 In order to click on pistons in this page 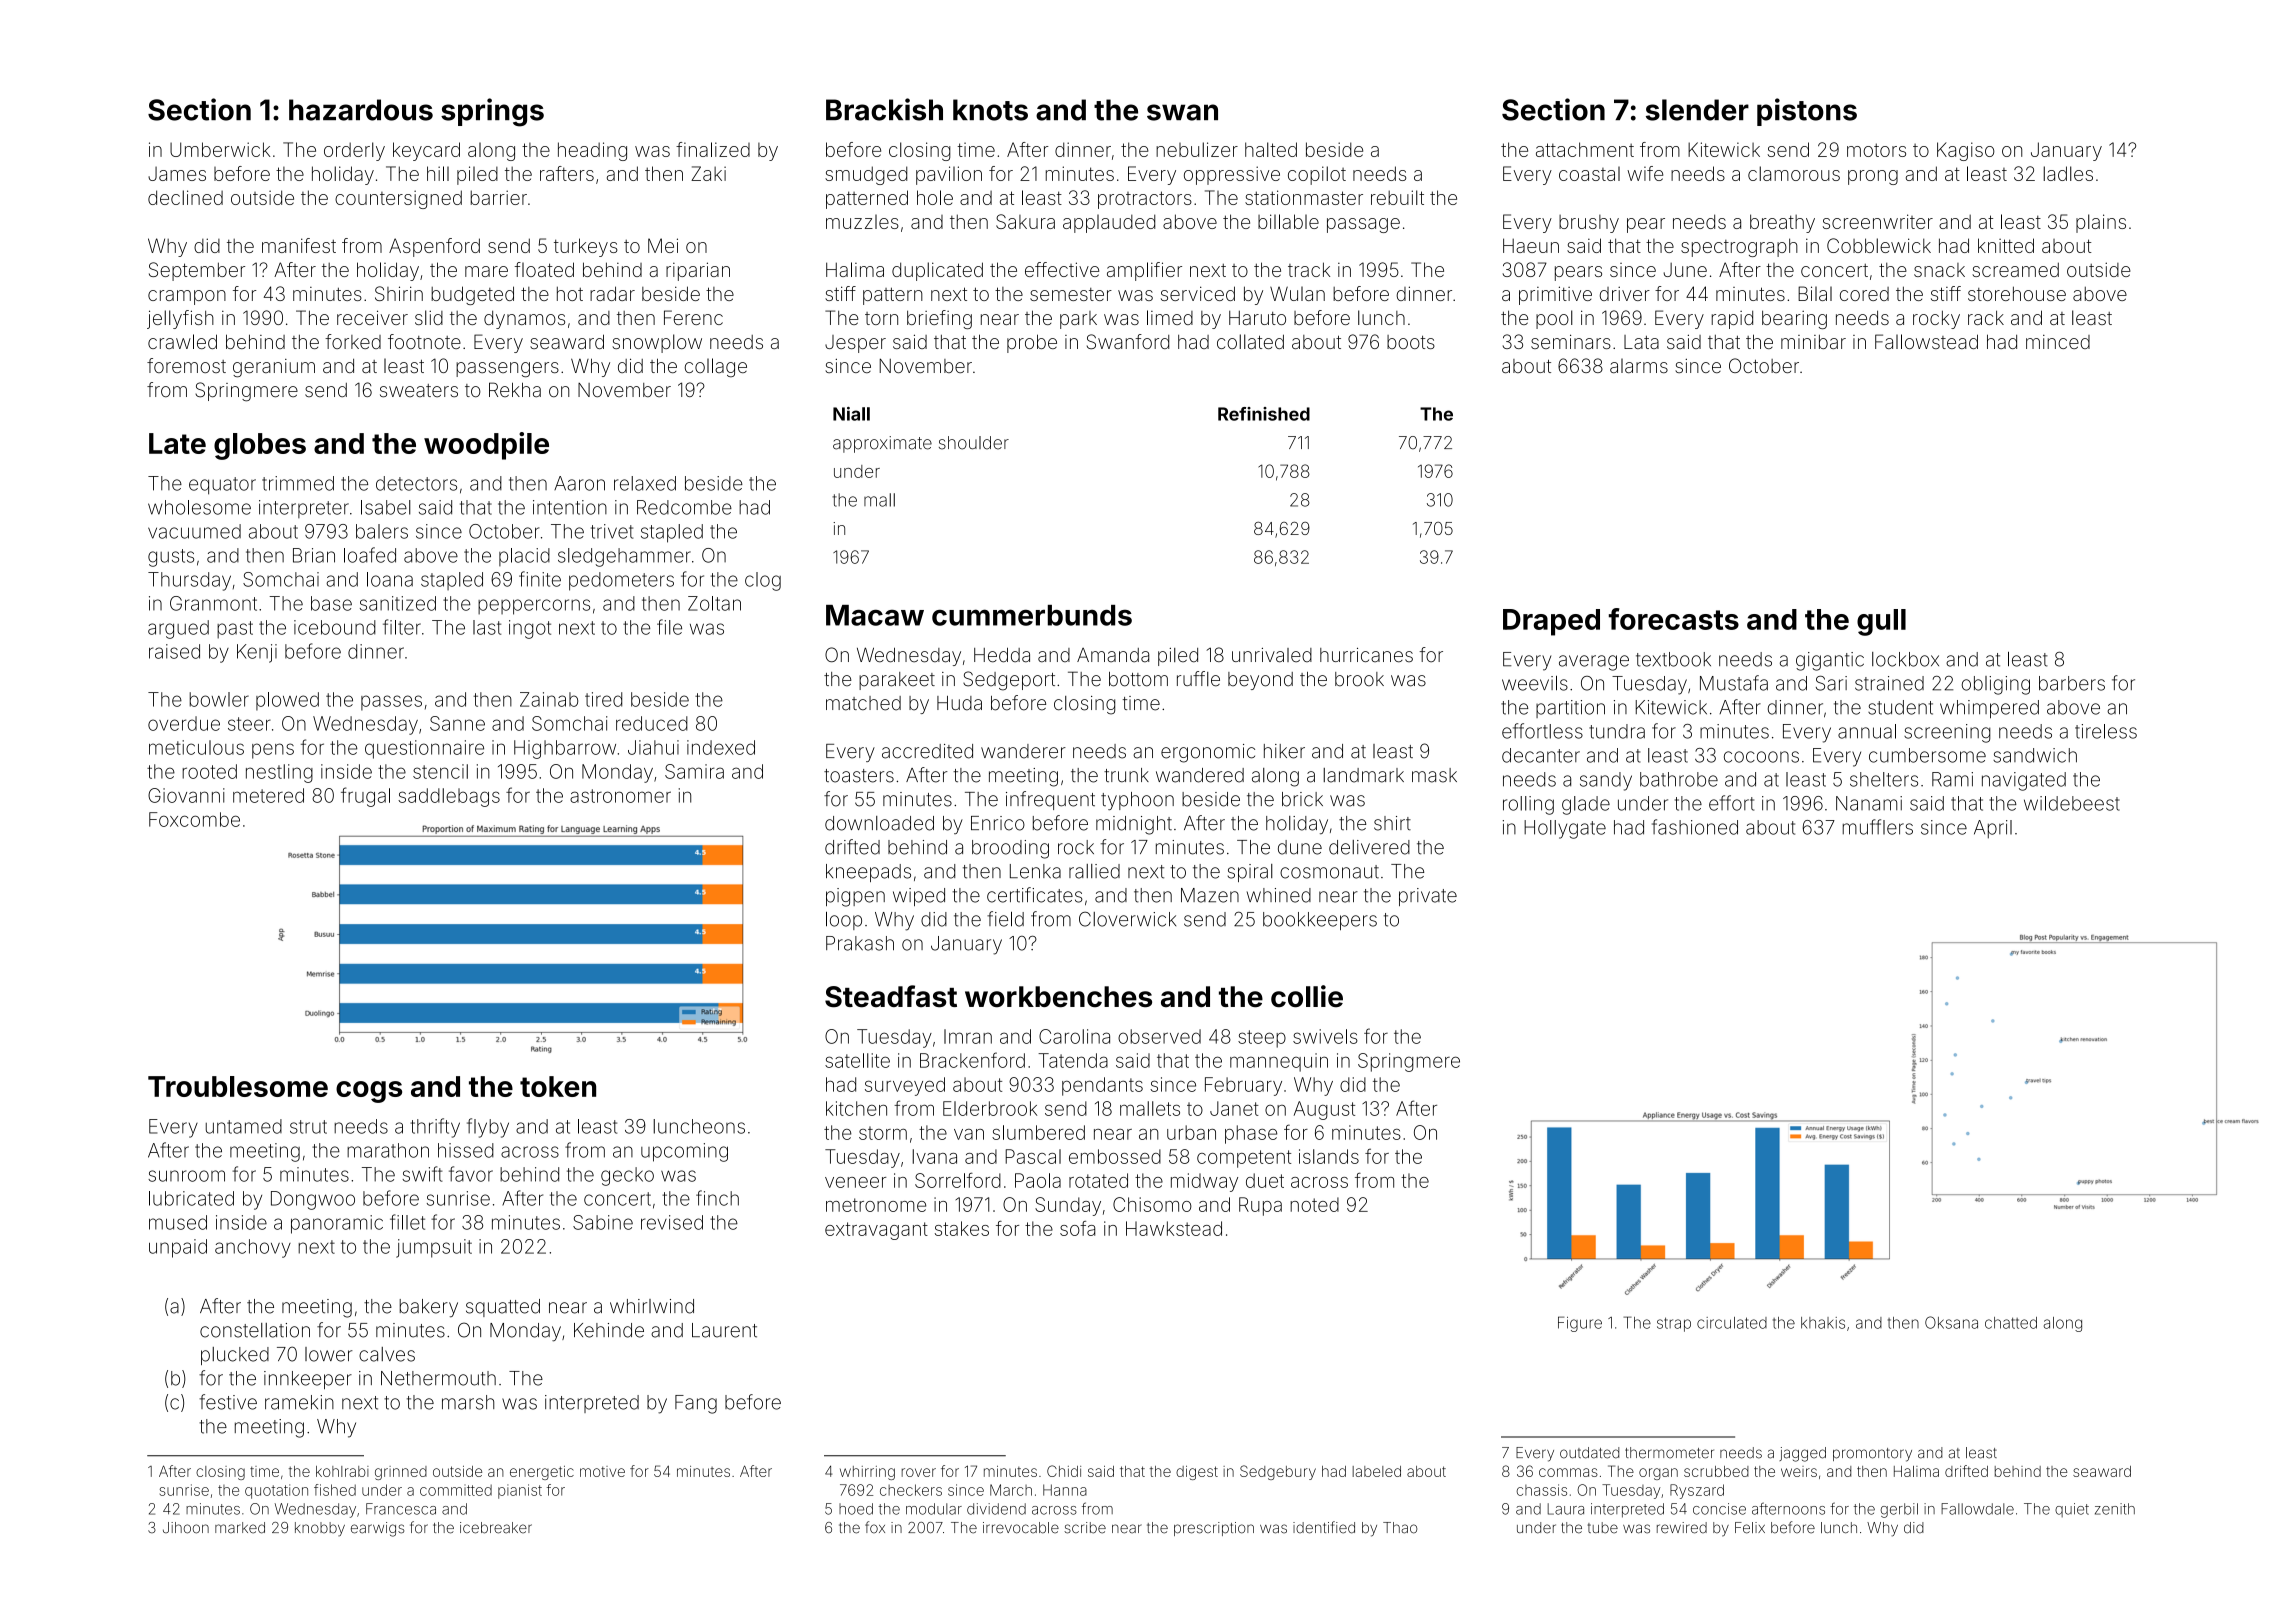, I will do `click(1807, 112)`.
